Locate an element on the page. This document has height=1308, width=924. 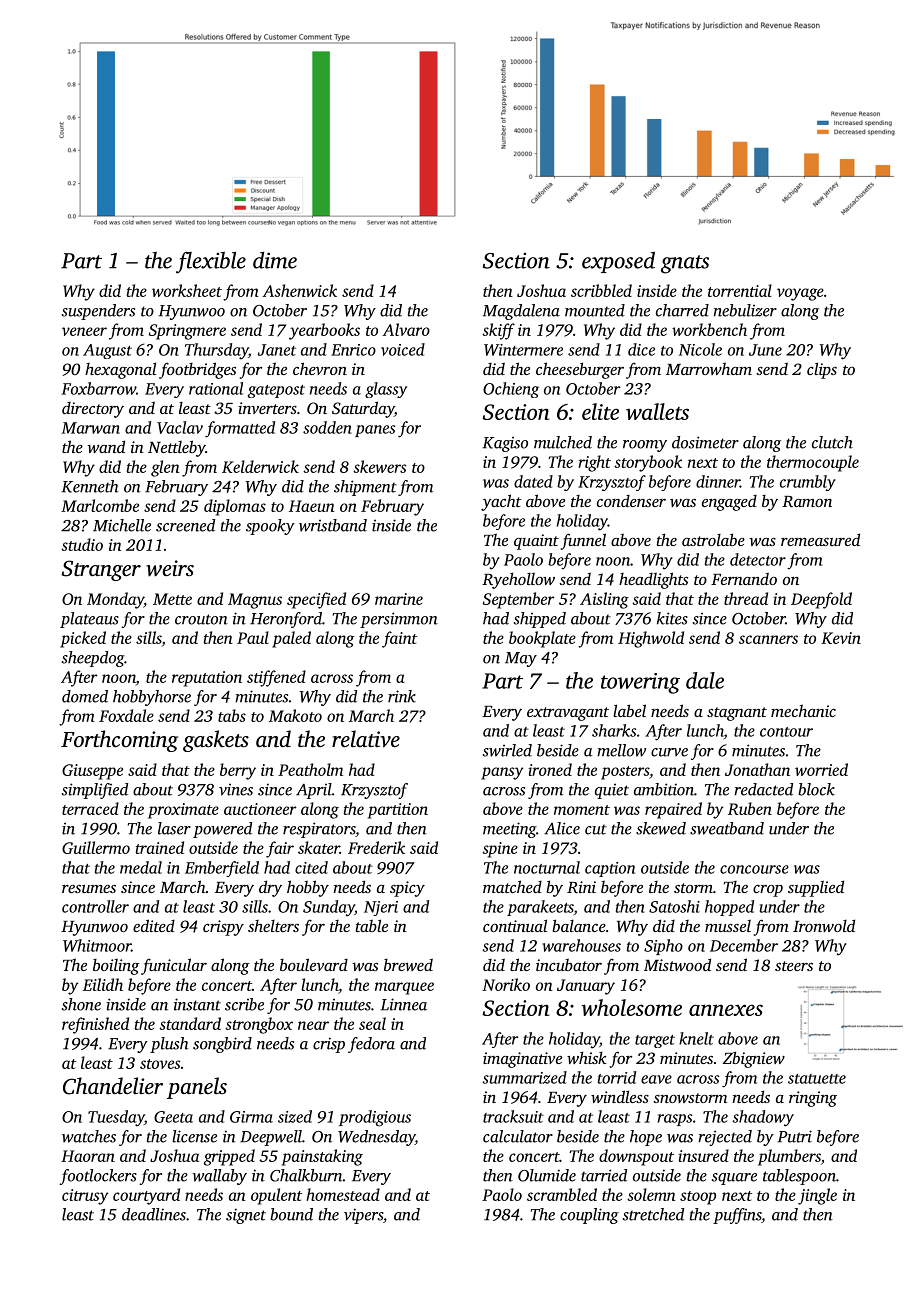
rasps is located at coordinates (675, 1120).
